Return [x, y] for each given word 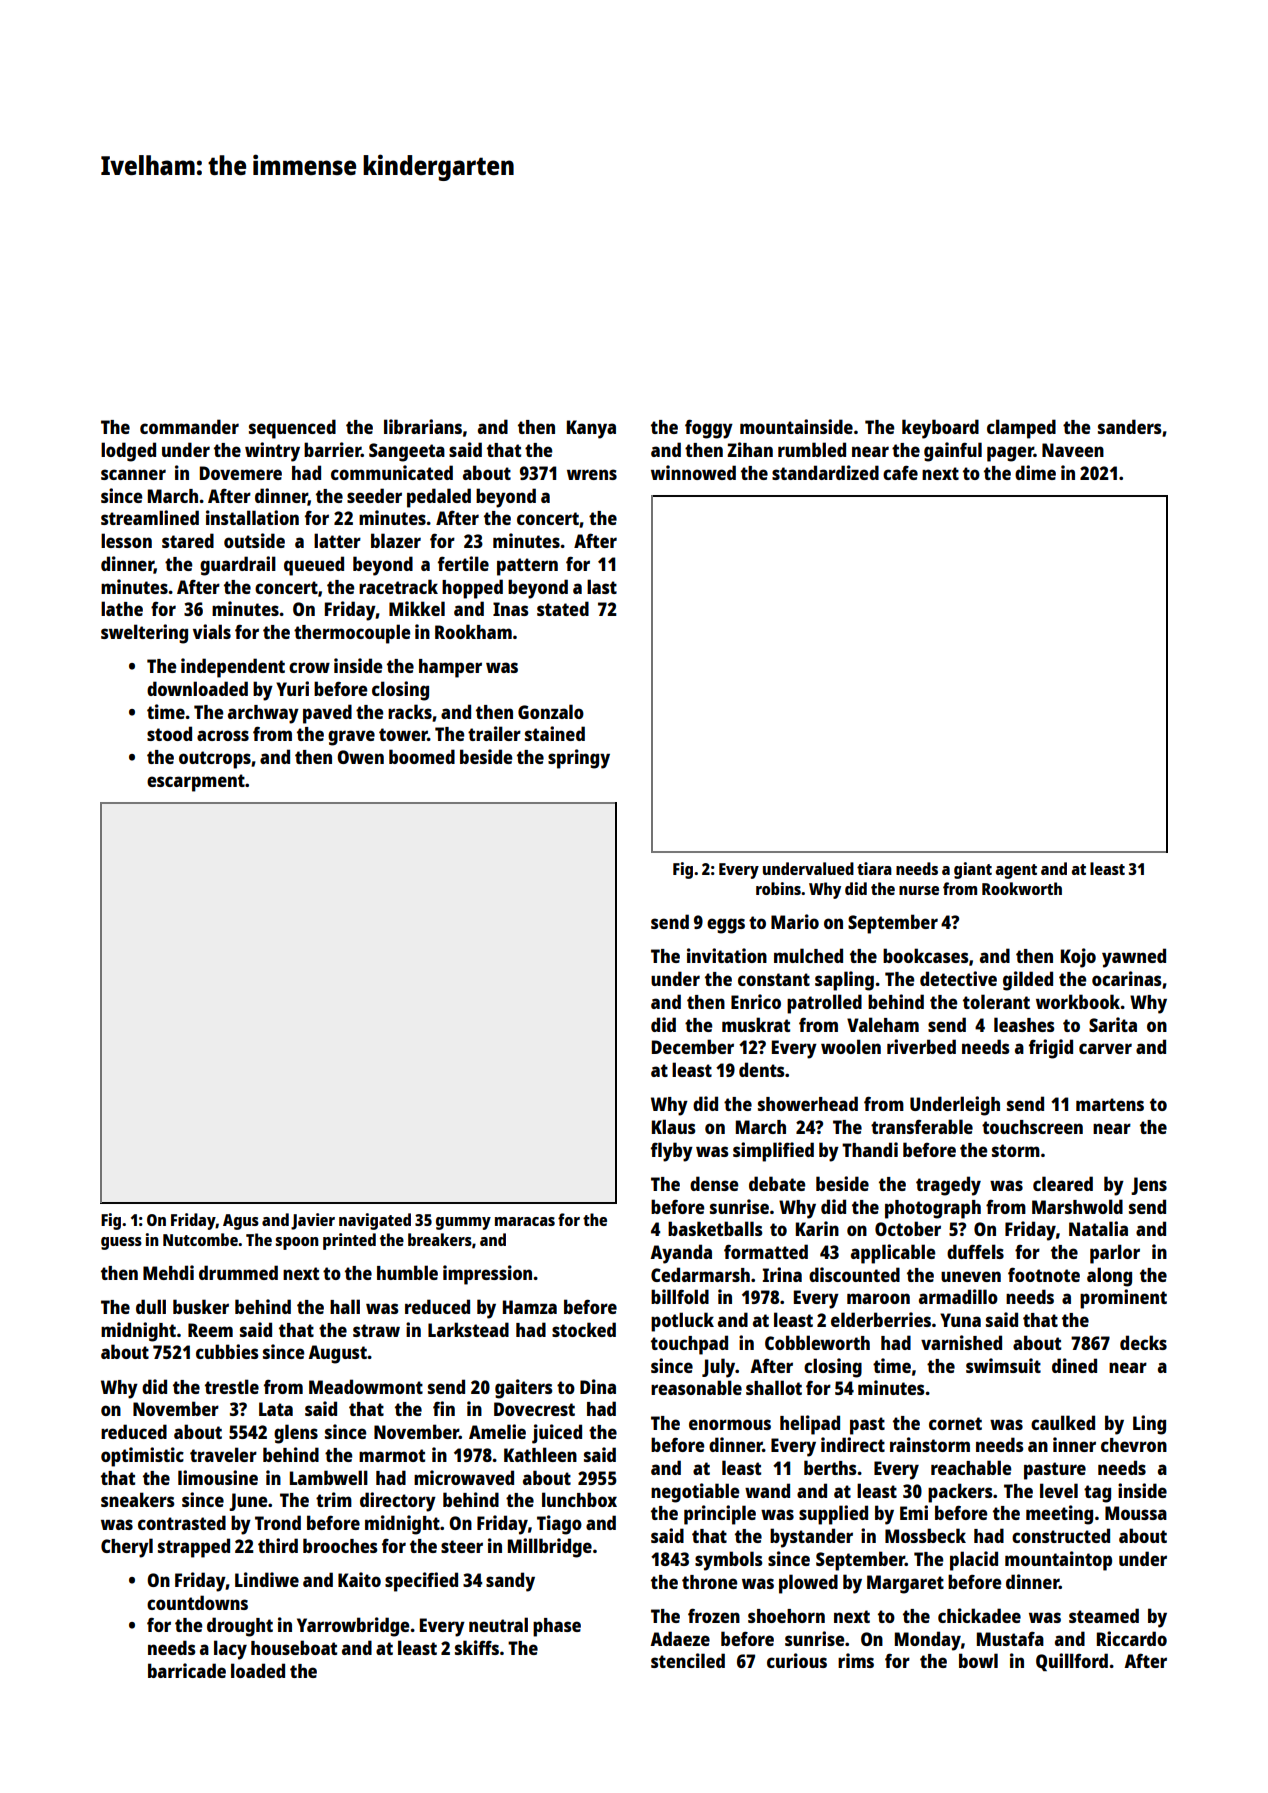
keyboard [940, 429]
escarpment [196, 783]
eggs [726, 926]
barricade [187, 1670]
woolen [851, 1046]
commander [189, 426]
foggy [709, 429]
